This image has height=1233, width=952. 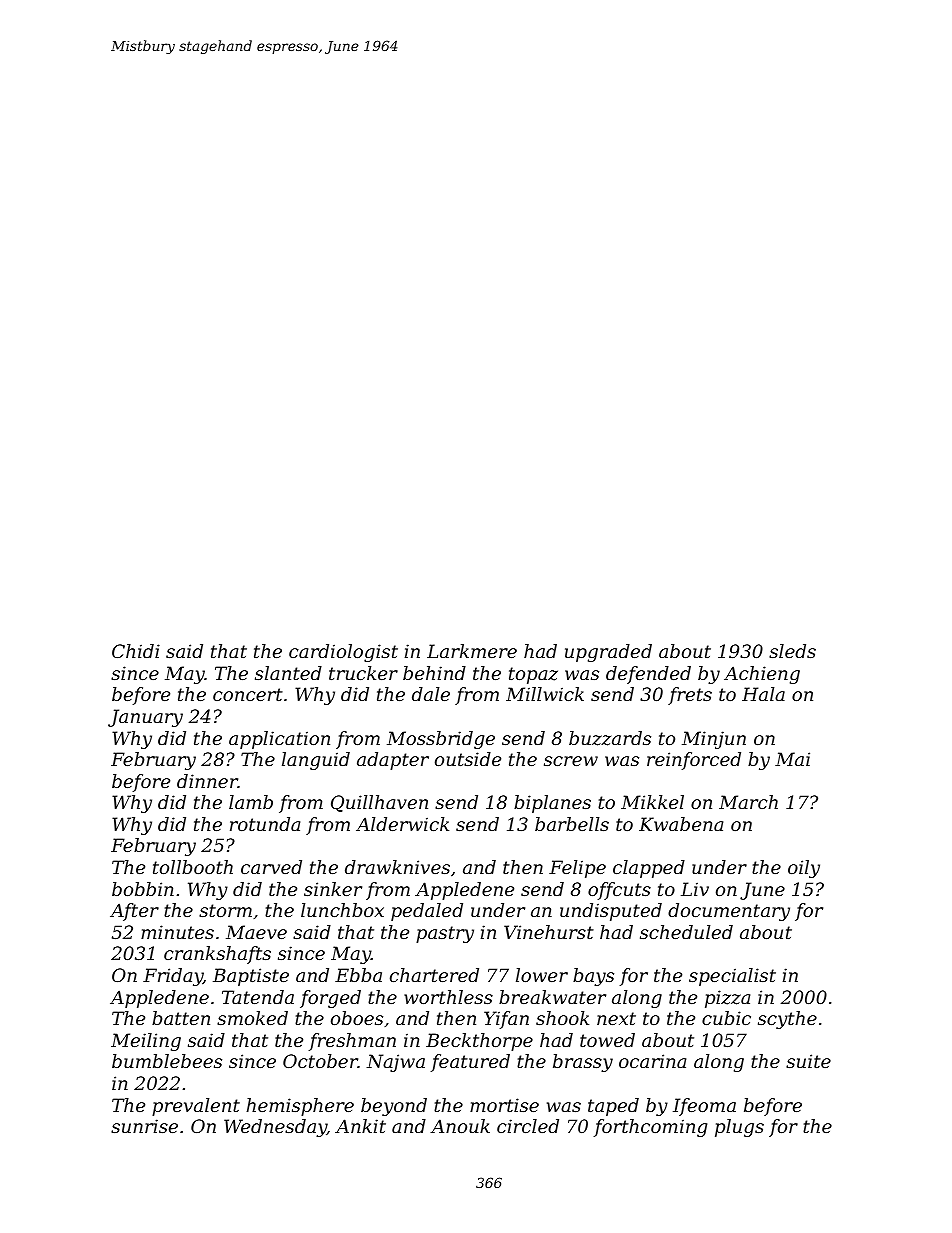 What do you see at coordinates (167, 1061) in the image?
I see `bumblebees` at bounding box center [167, 1061].
